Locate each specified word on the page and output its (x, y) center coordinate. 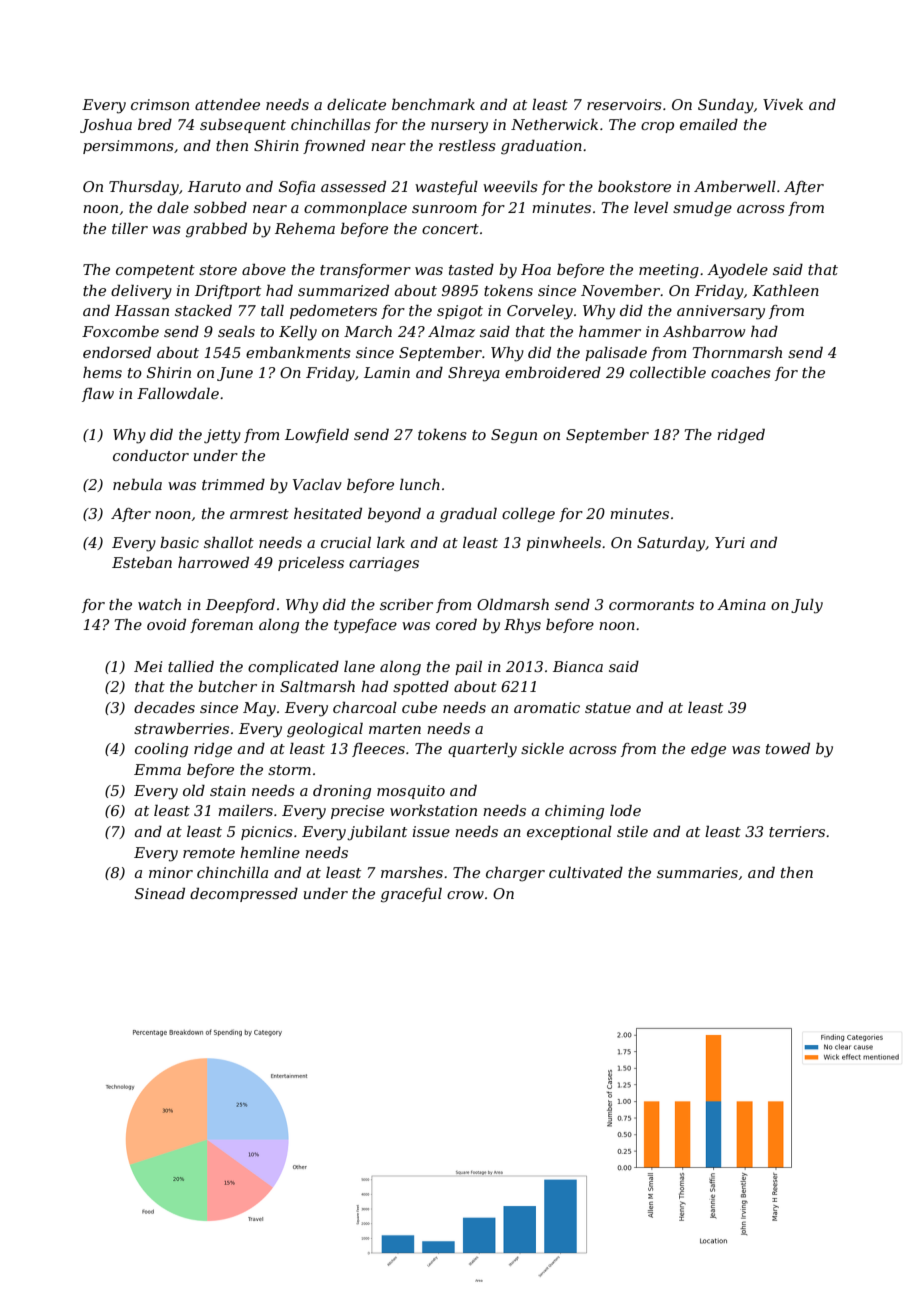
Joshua (106, 126)
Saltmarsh (317, 686)
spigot (460, 312)
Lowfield (317, 435)
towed (788, 748)
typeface (365, 626)
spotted (421, 688)
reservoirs (624, 104)
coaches (741, 372)
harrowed (213, 562)
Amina (741, 604)
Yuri (730, 542)
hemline (270, 852)
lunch (420, 484)
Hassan (142, 310)
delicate (356, 104)
